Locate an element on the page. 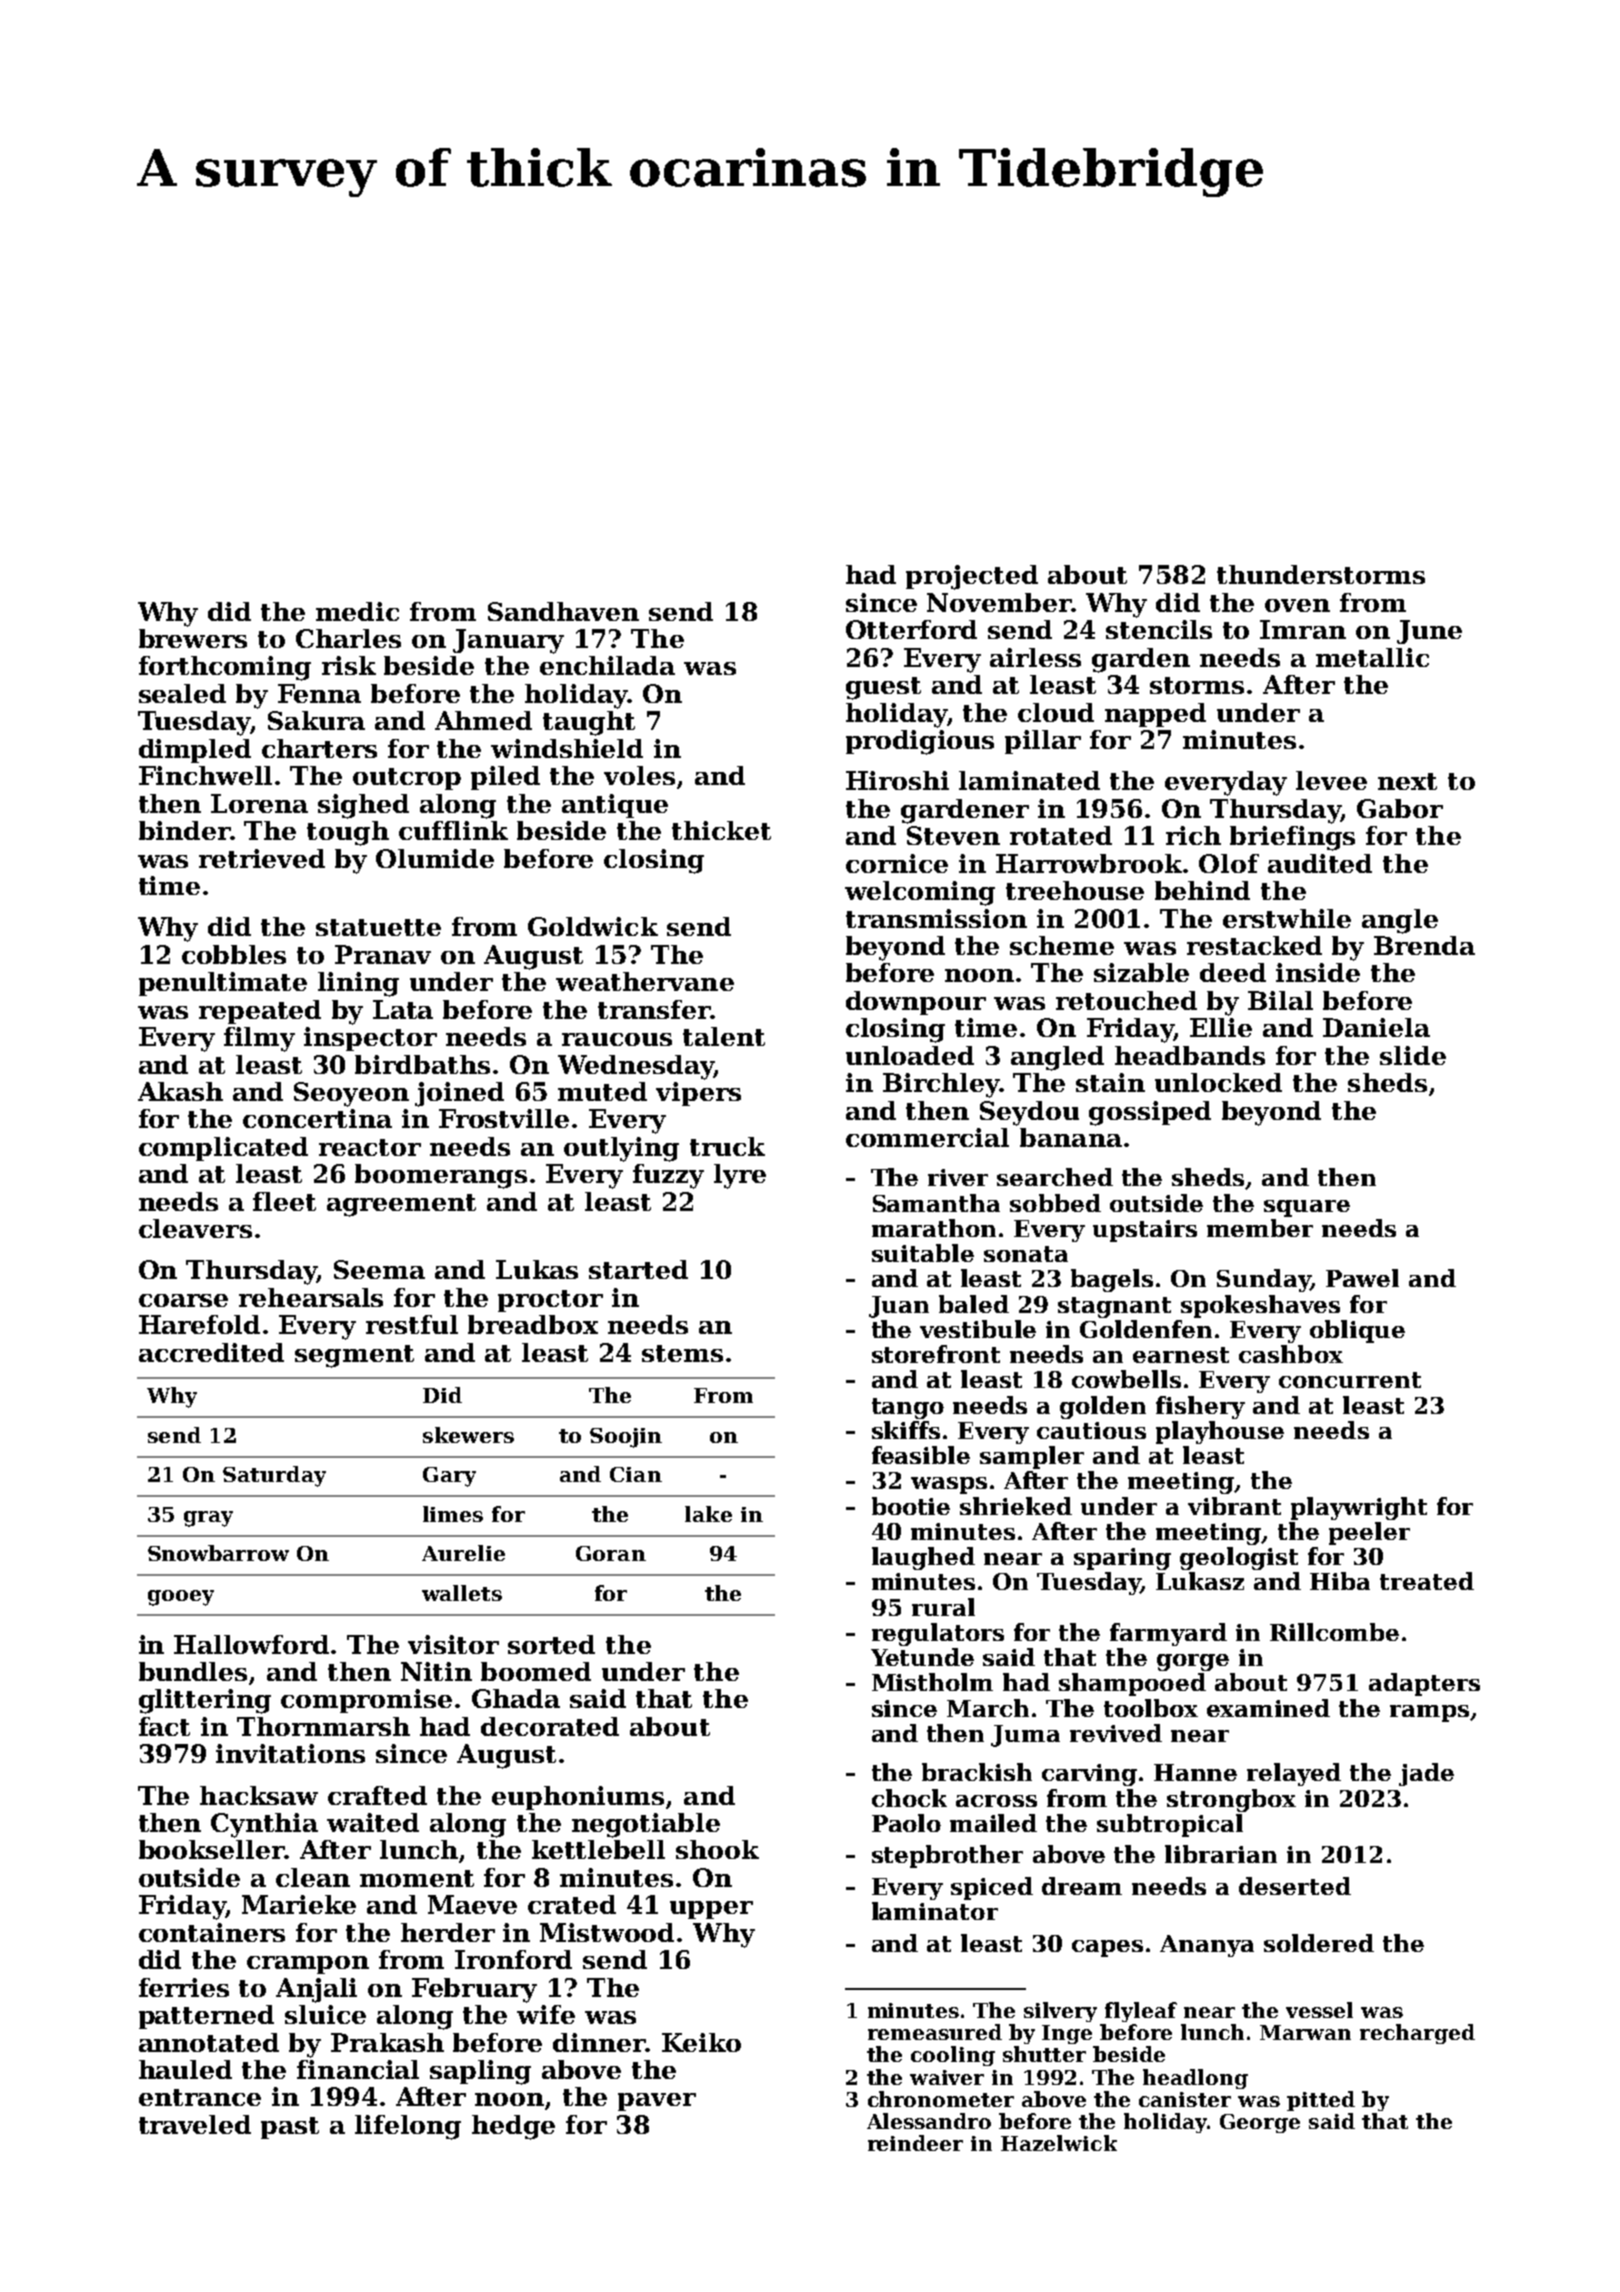  guest is located at coordinates (883, 688).
